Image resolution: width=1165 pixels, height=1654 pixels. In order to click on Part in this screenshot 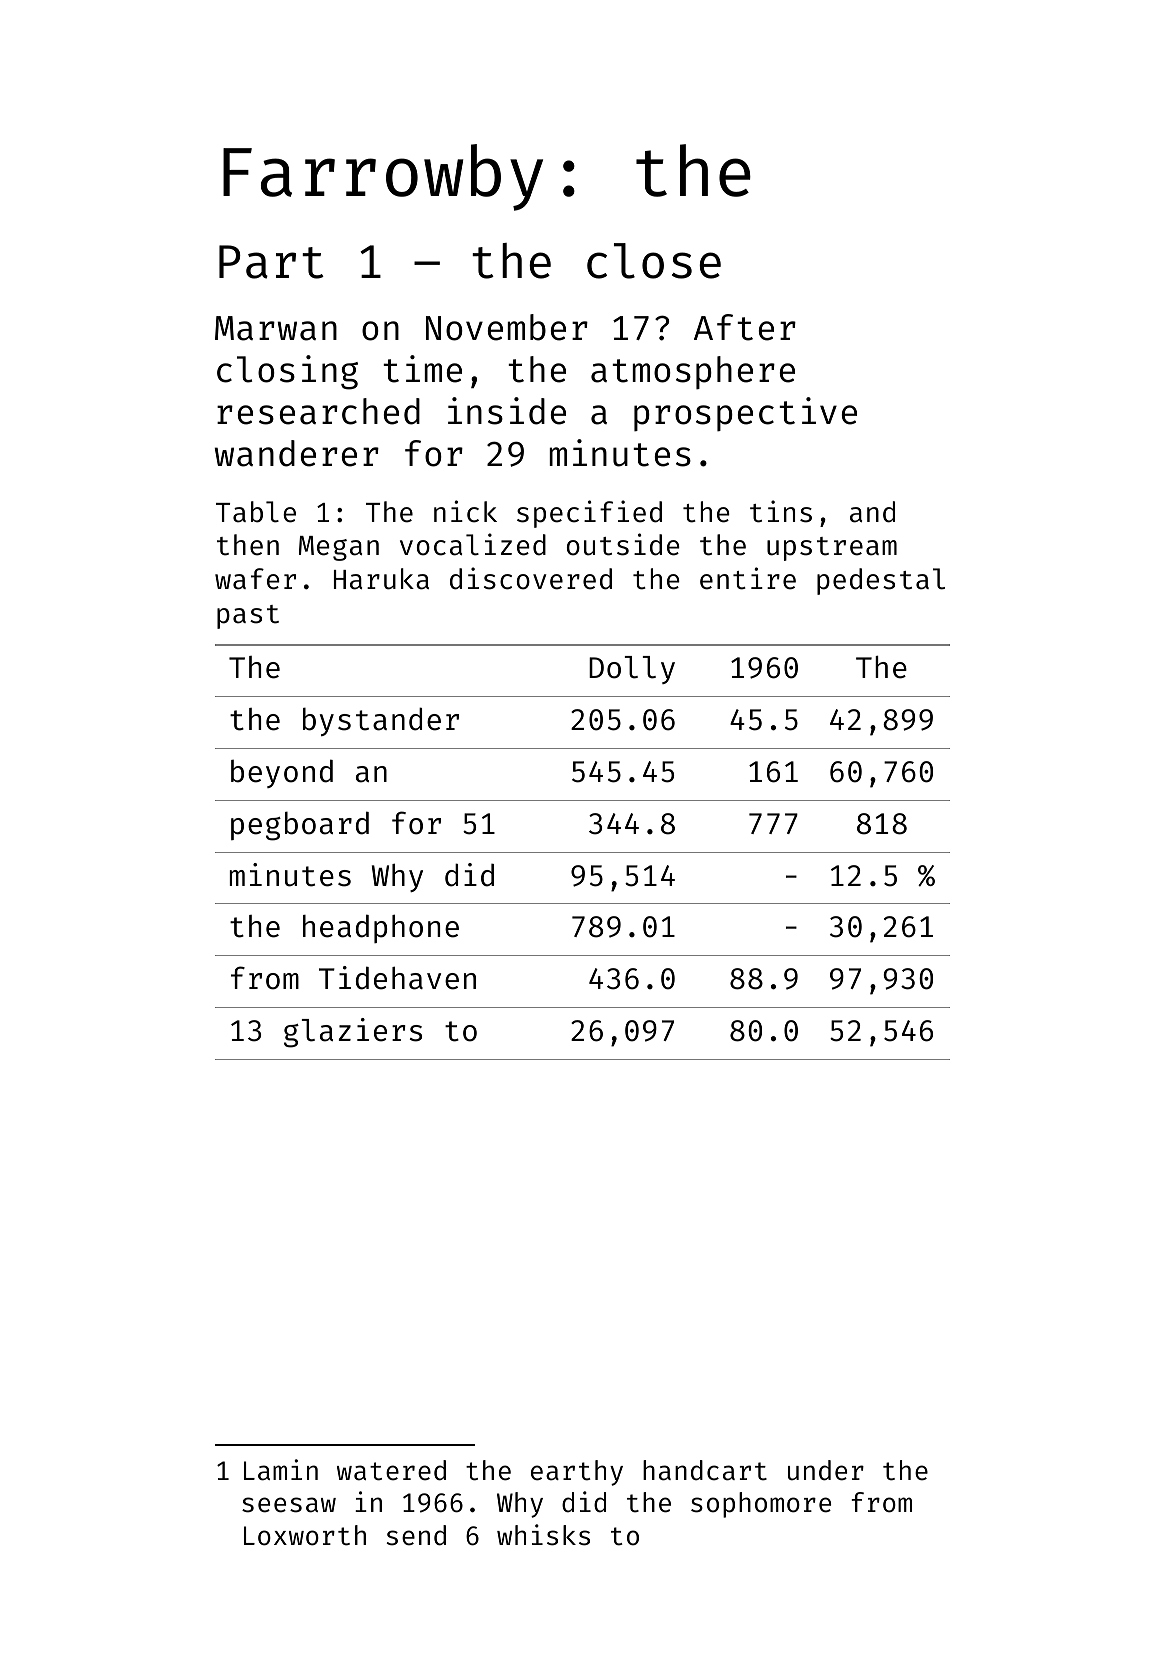, I will do `click(271, 262)`.
